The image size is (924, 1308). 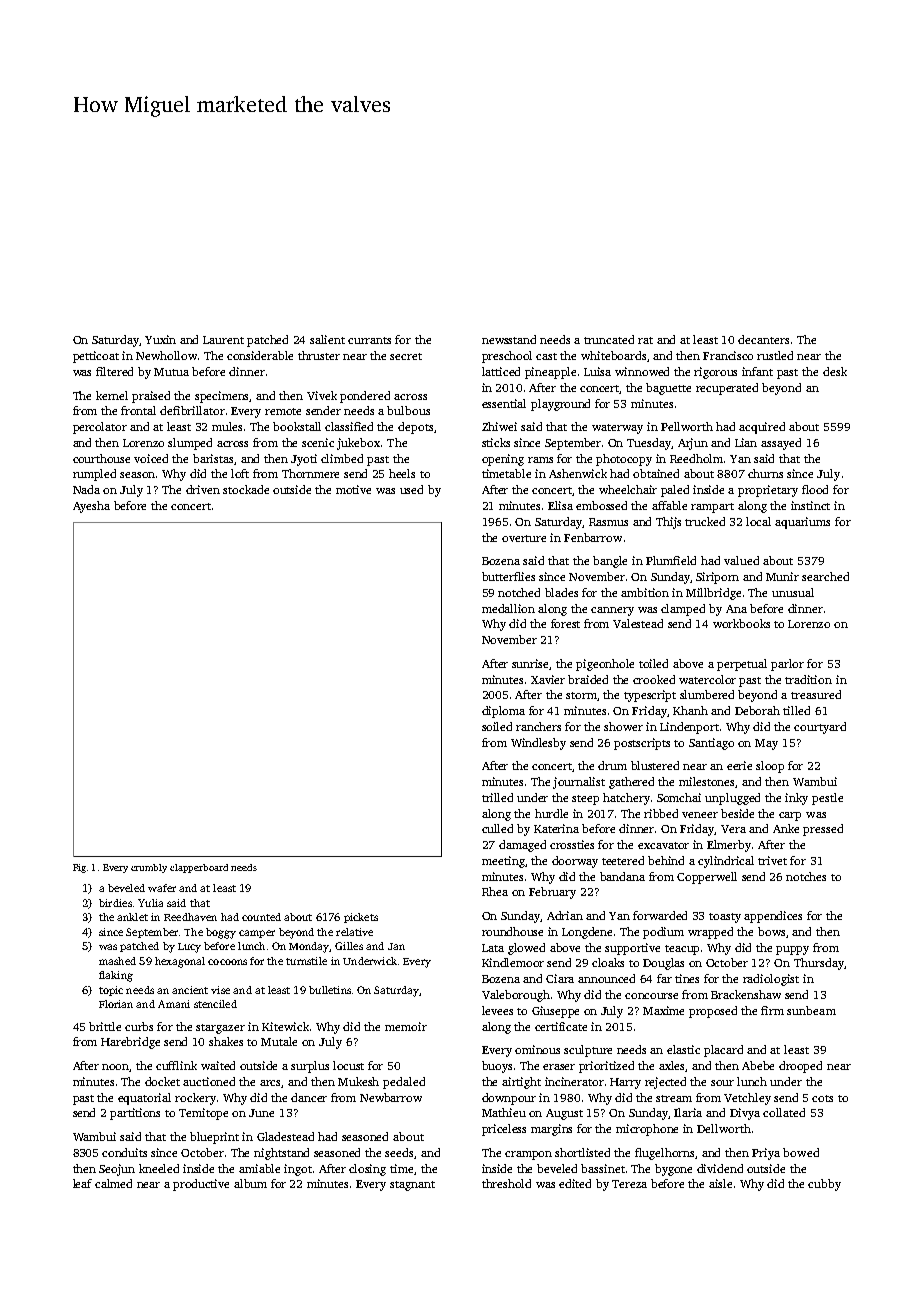 I want to click on aisle, so click(x=720, y=1183).
